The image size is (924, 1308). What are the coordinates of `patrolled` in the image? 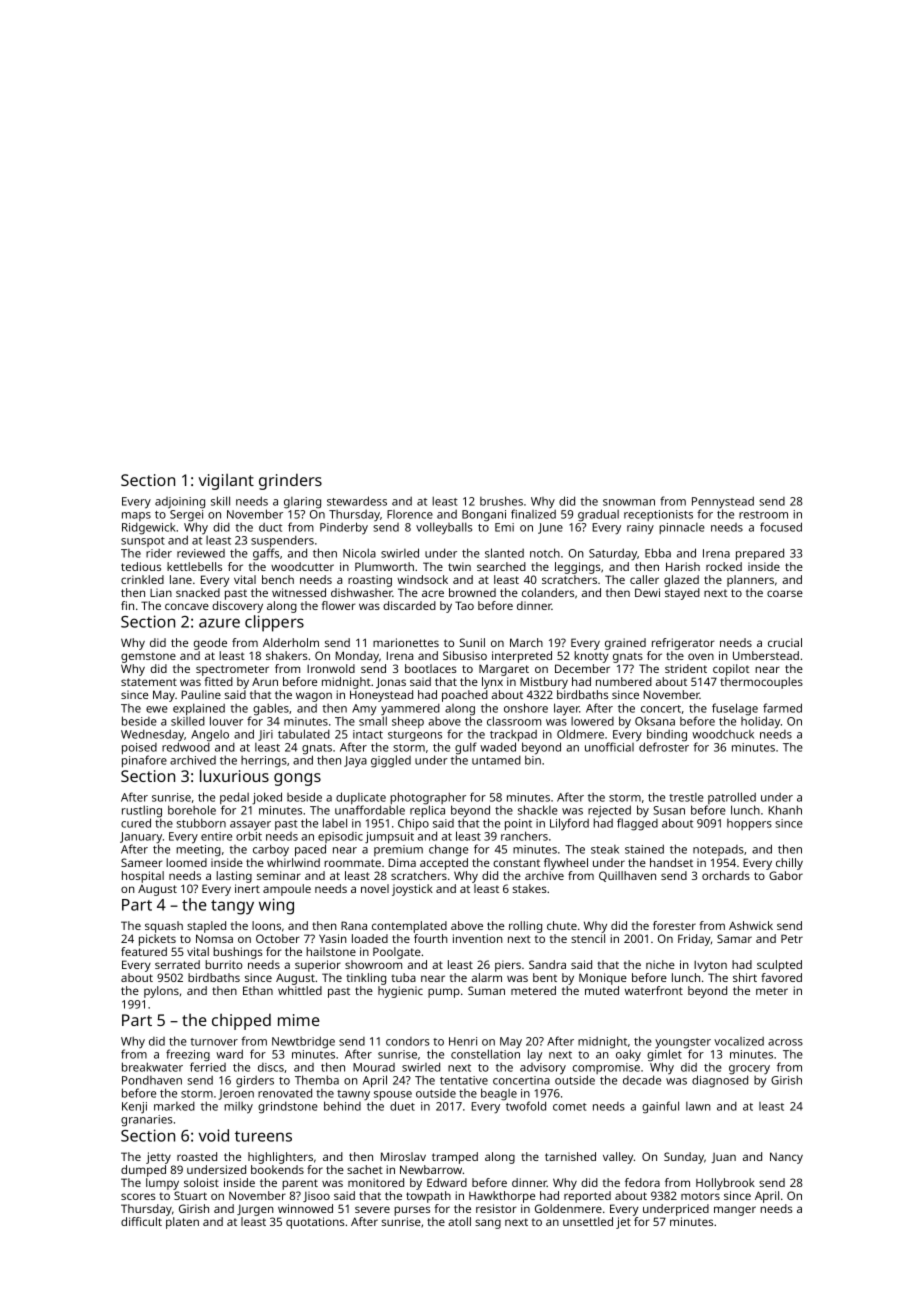 It's located at (732, 798).
